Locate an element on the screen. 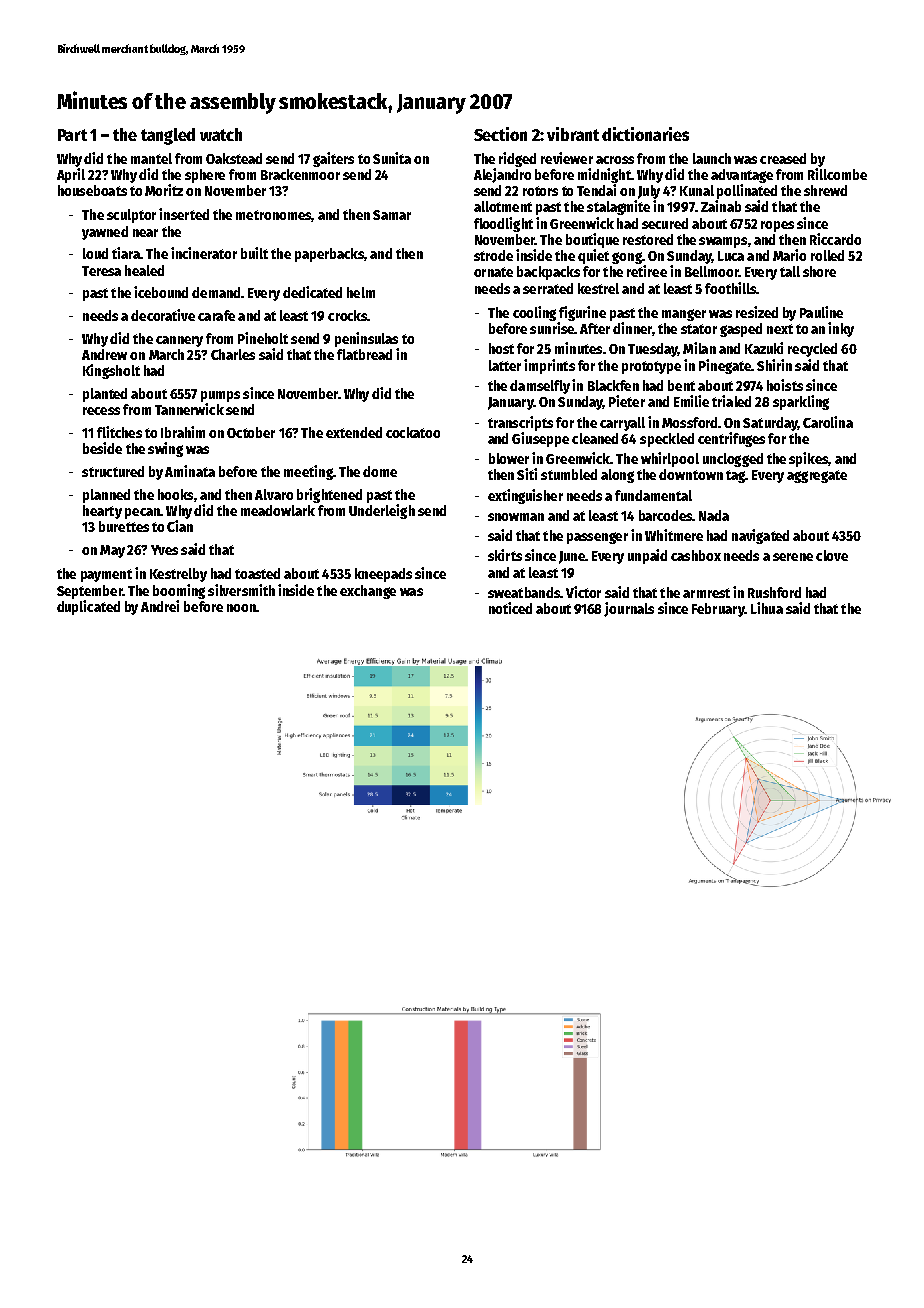  Nada is located at coordinates (714, 515).
